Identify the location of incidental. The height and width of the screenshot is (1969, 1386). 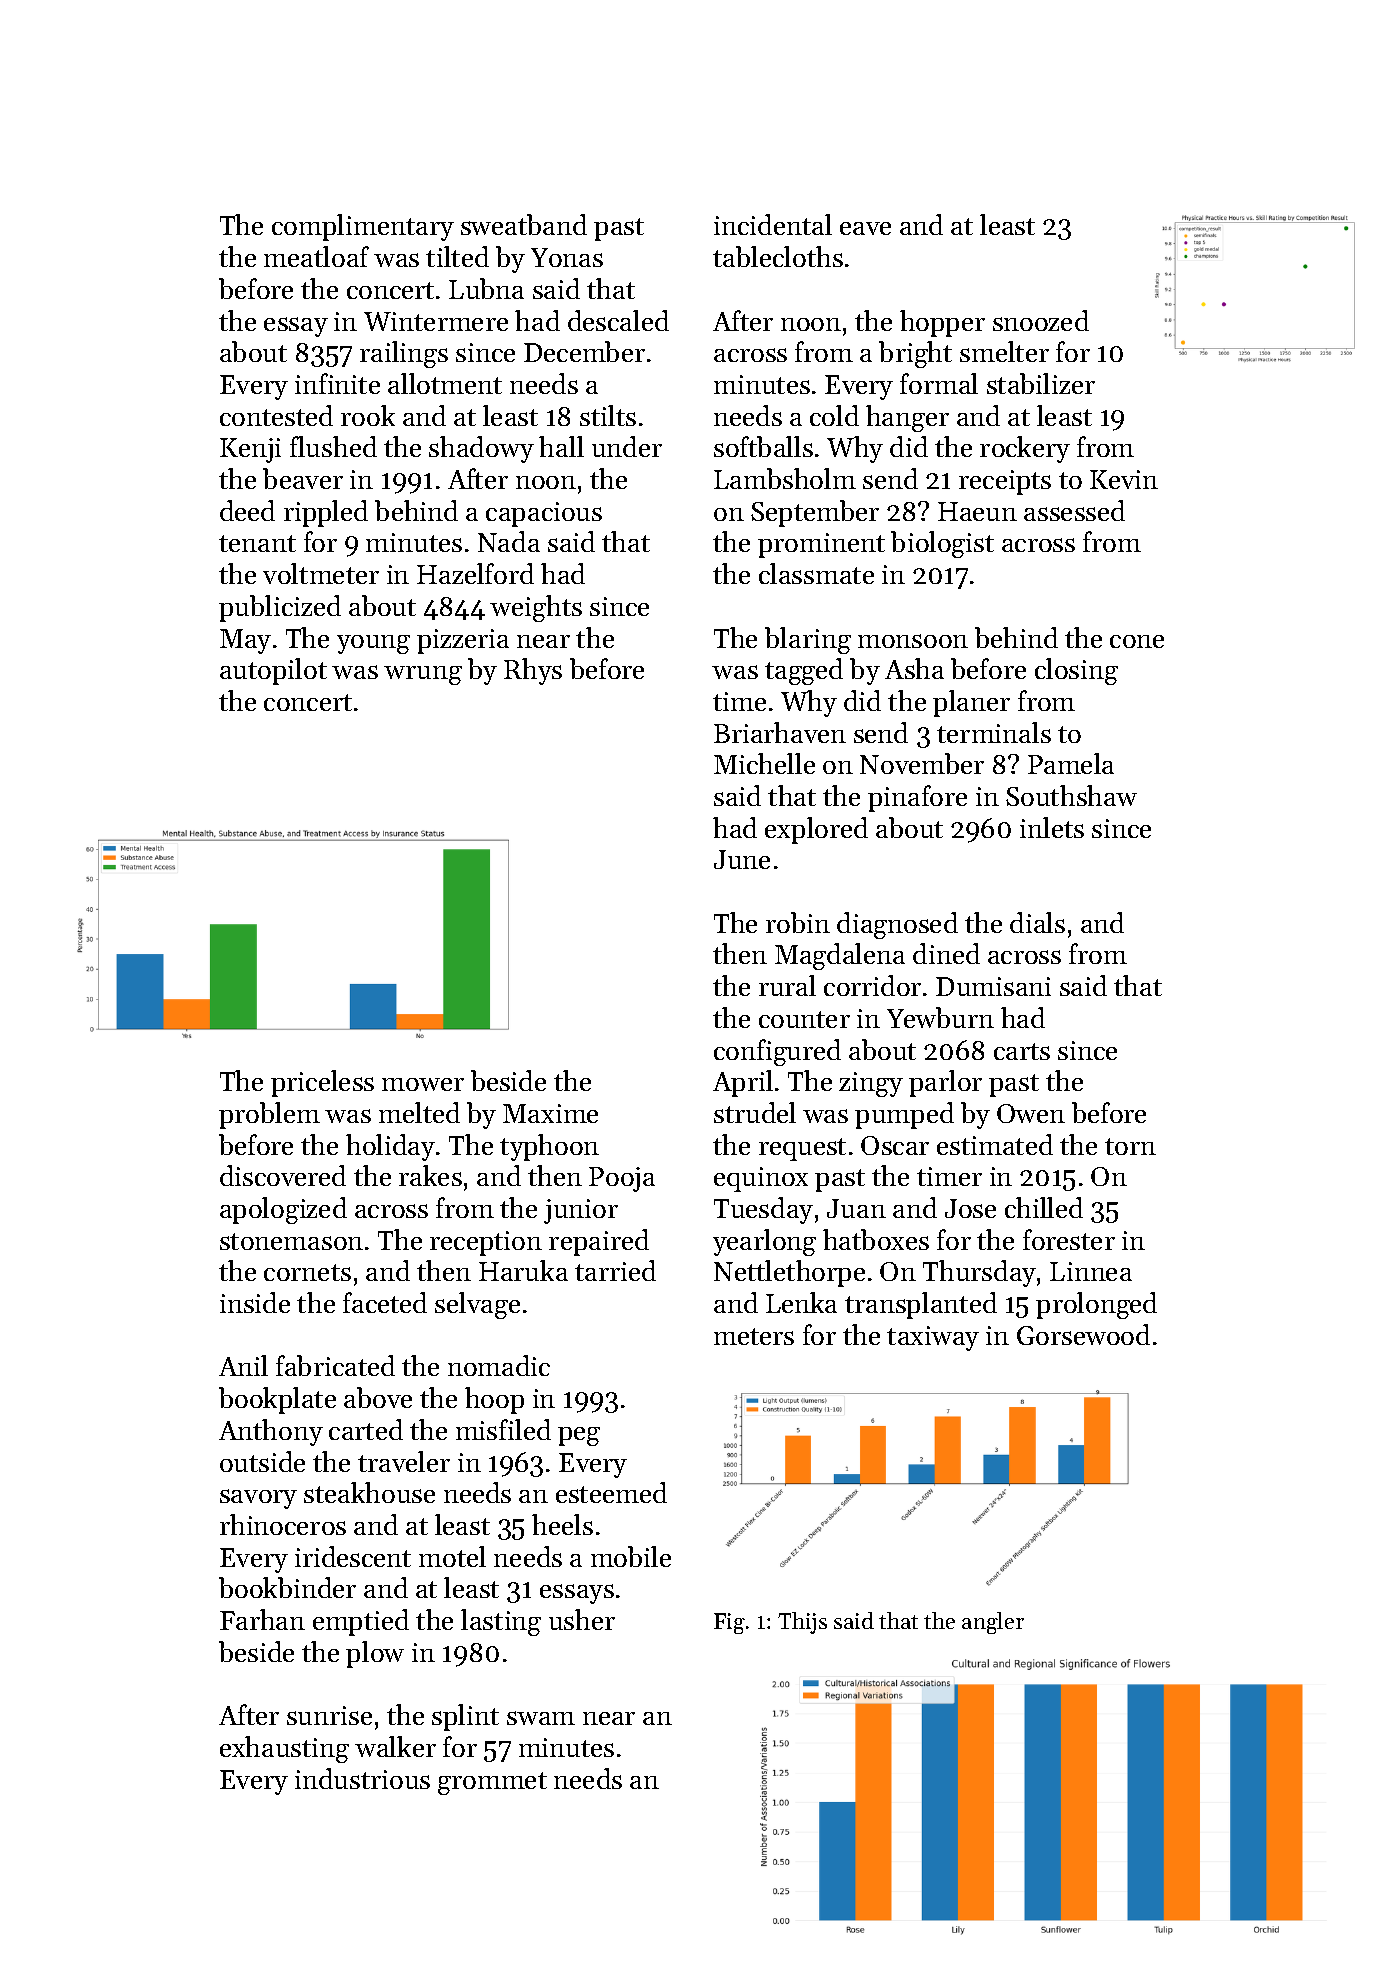
(773, 224).
